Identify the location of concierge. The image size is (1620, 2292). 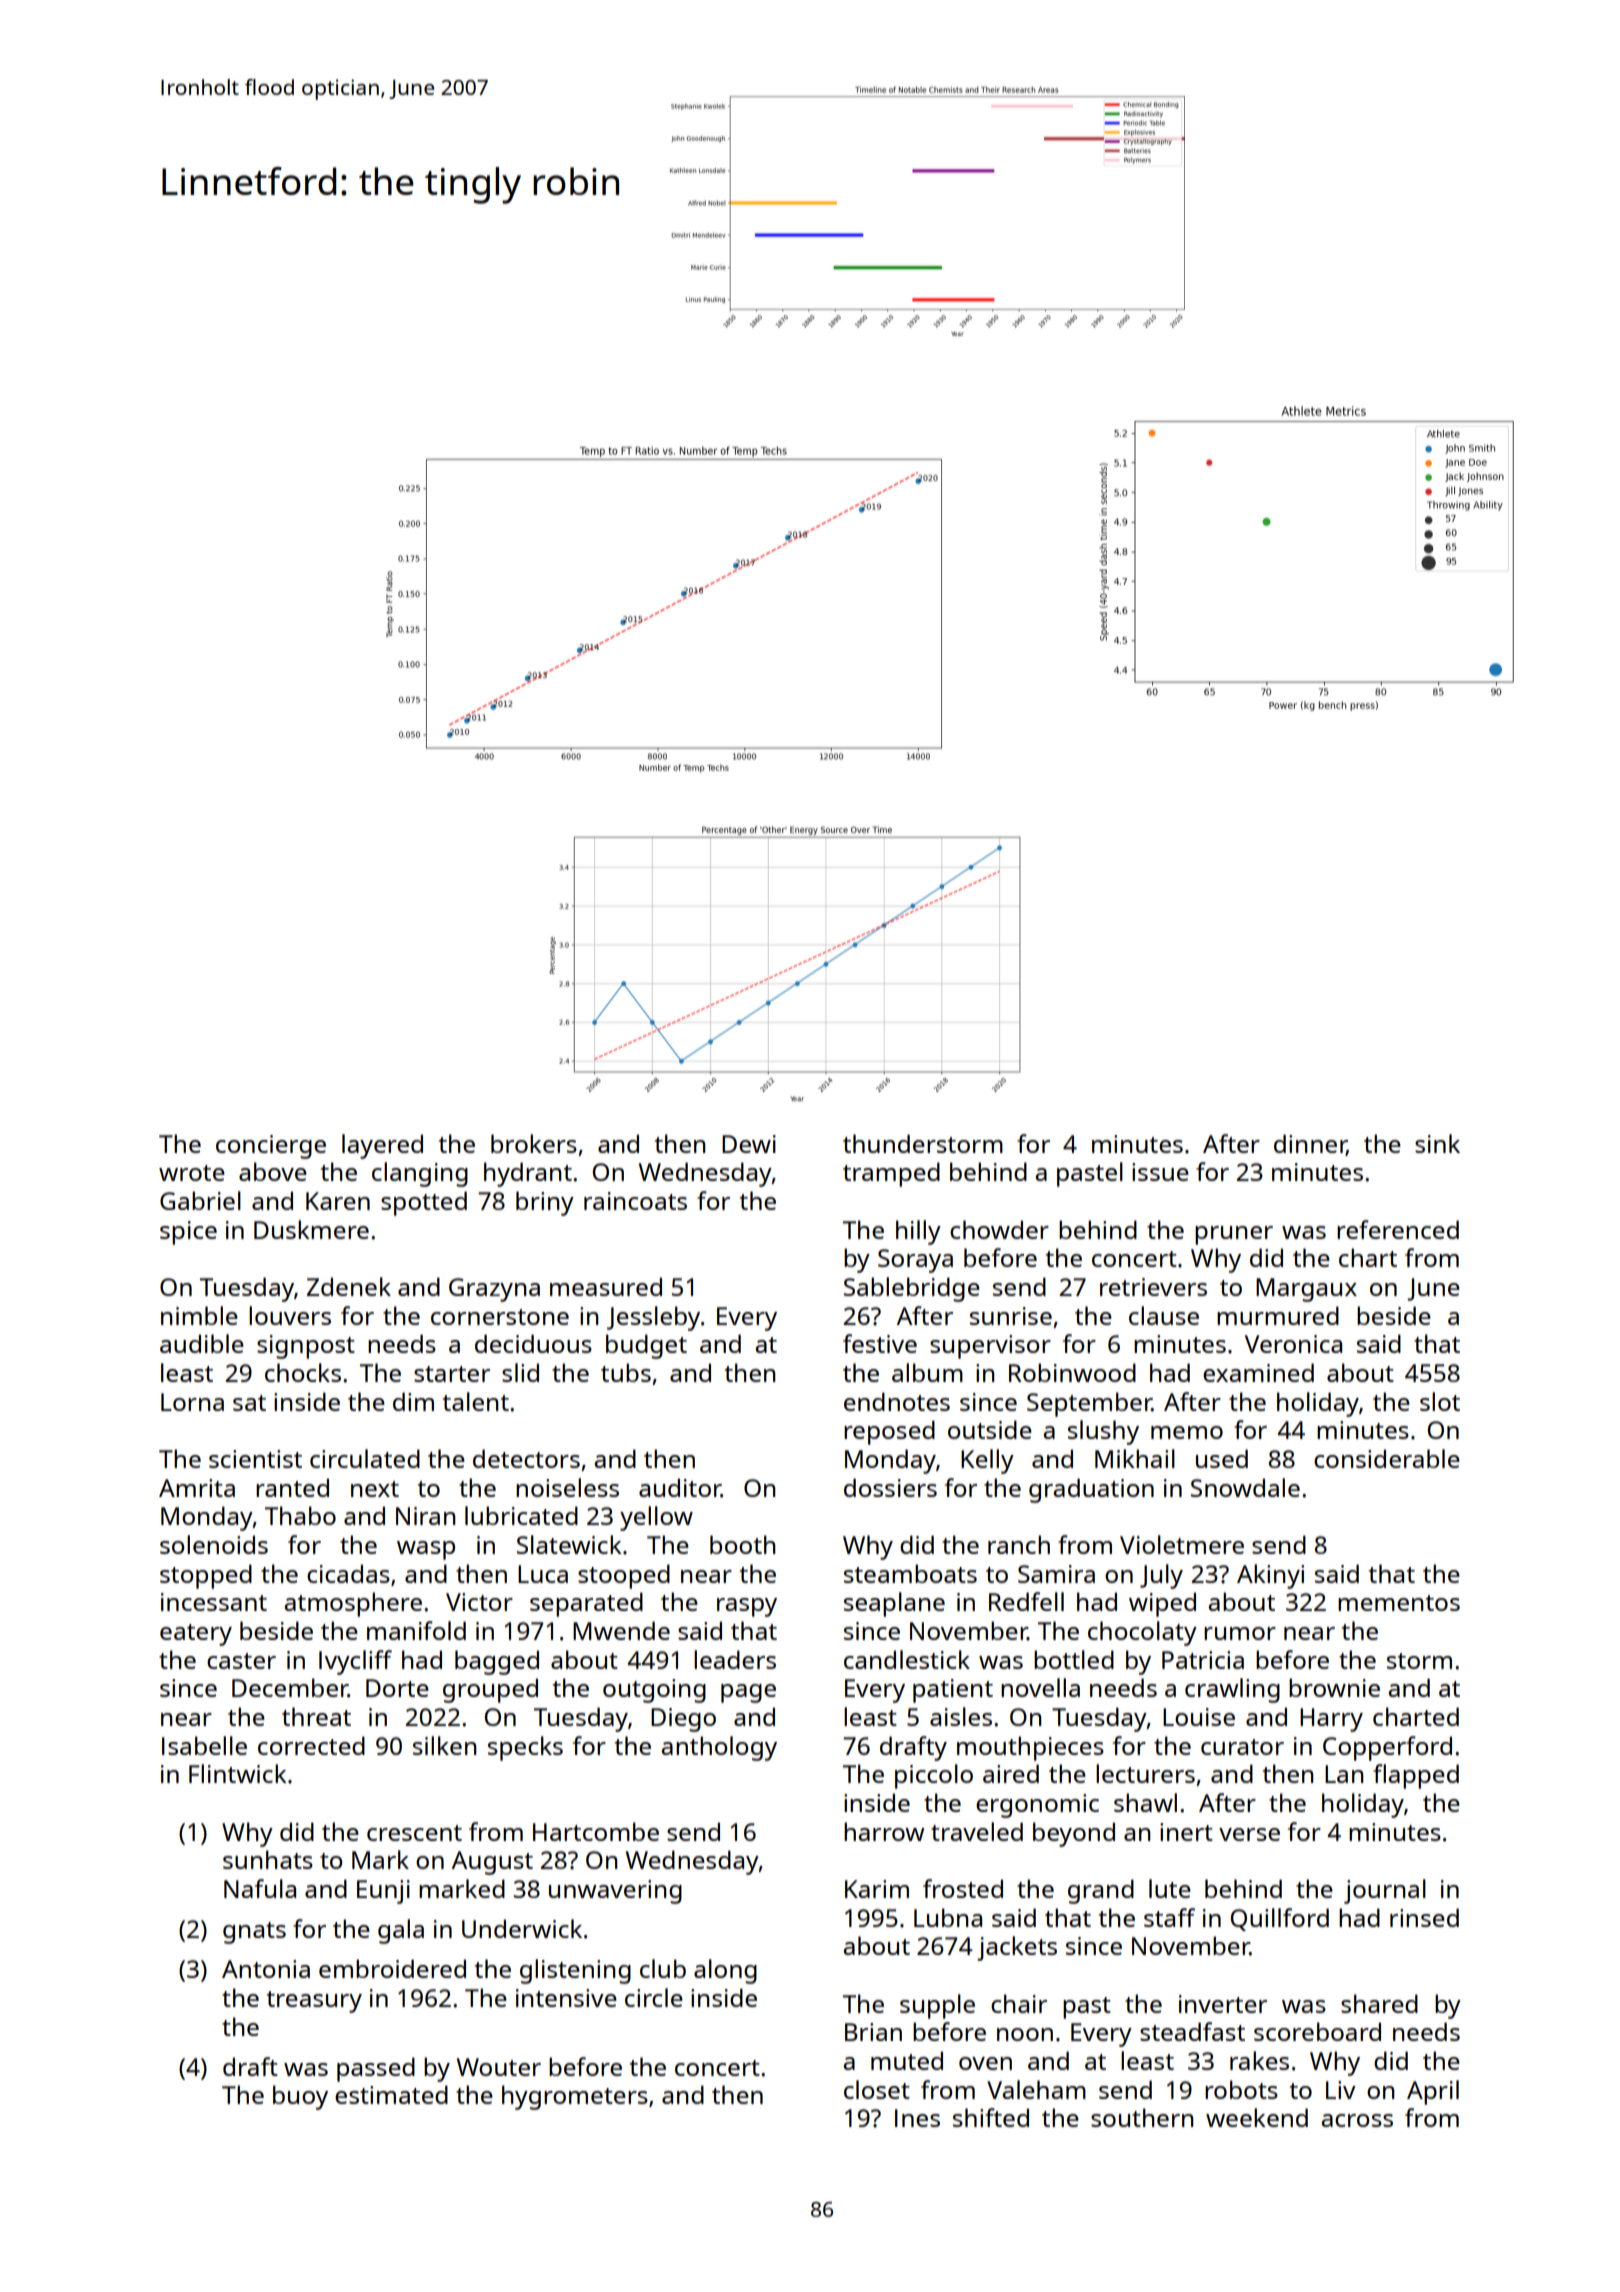
(271, 1147).
